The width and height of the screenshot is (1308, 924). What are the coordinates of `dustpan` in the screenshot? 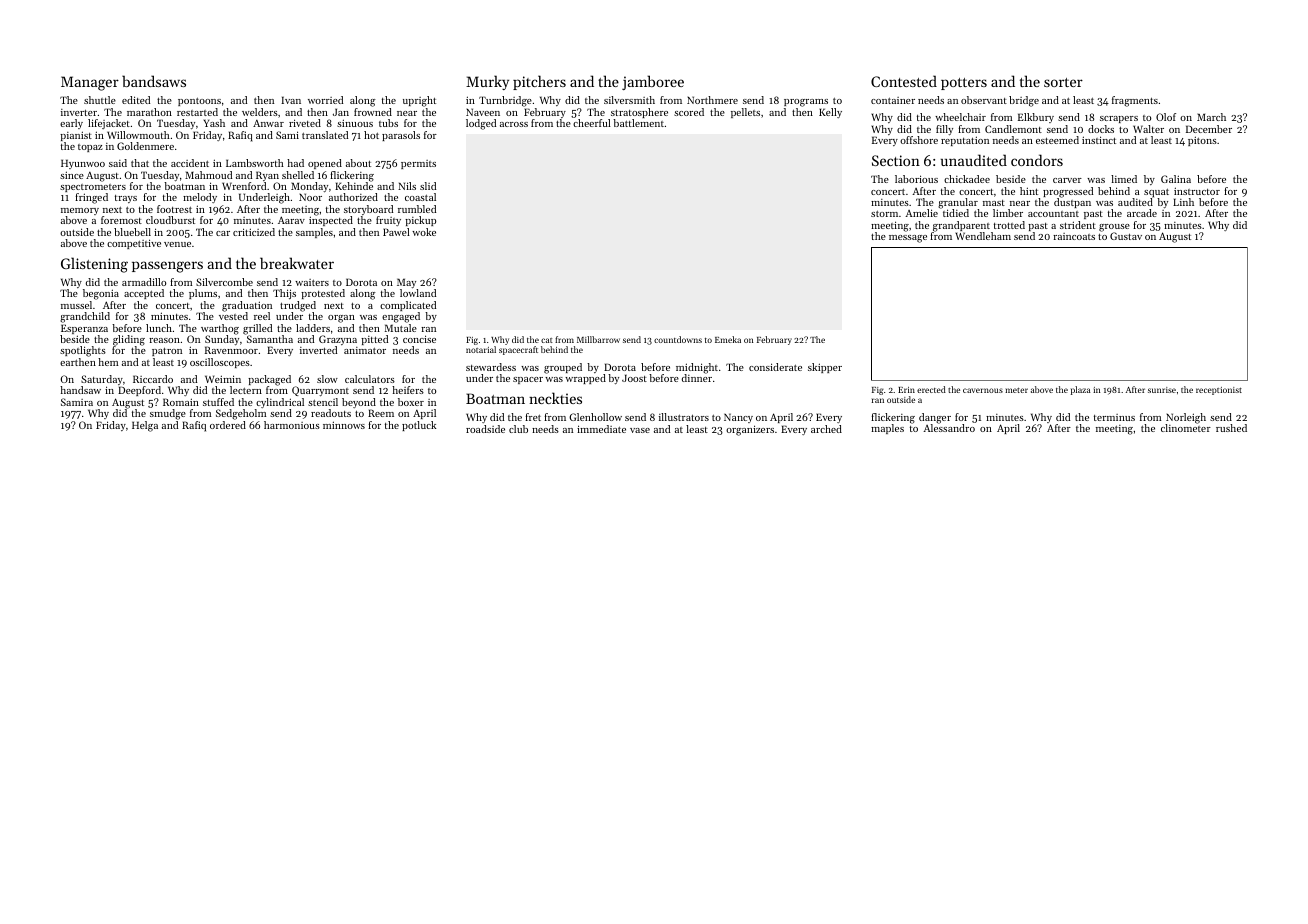 It's located at (1072, 203).
